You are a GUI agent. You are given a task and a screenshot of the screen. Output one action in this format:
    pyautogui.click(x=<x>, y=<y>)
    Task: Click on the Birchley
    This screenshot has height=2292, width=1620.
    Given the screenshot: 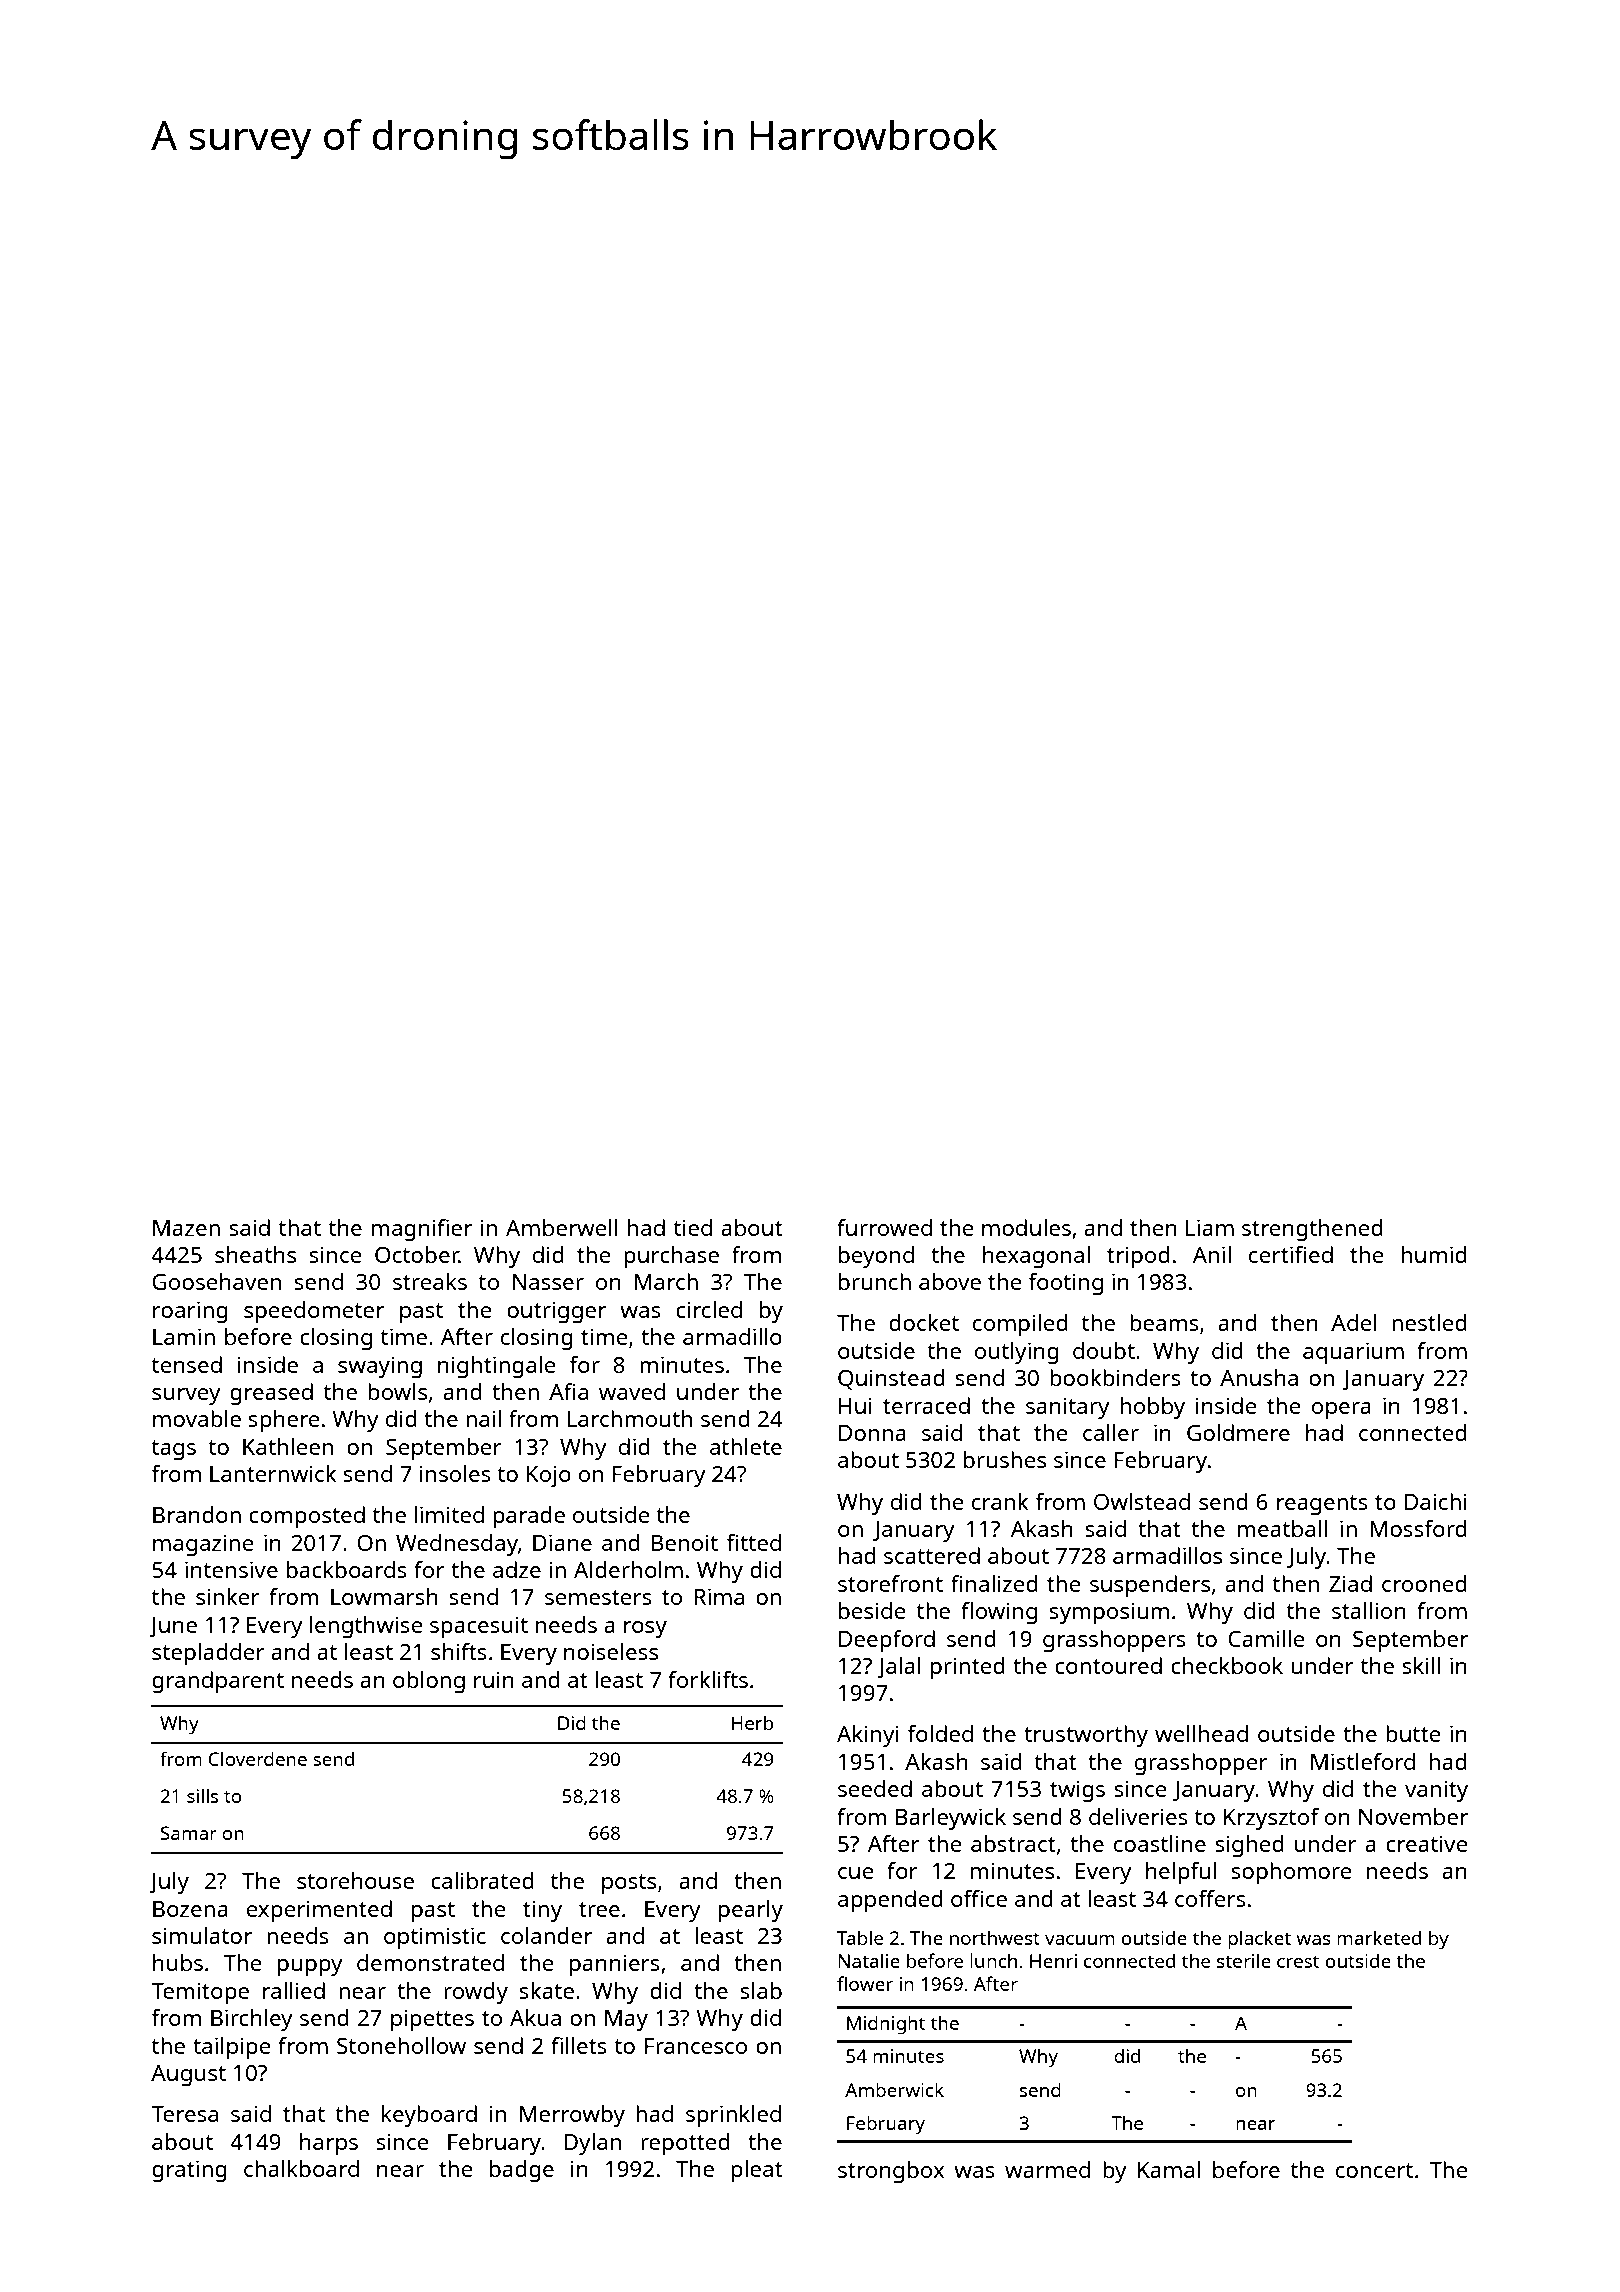 What is the action you would take?
    pyautogui.click(x=252, y=2020)
